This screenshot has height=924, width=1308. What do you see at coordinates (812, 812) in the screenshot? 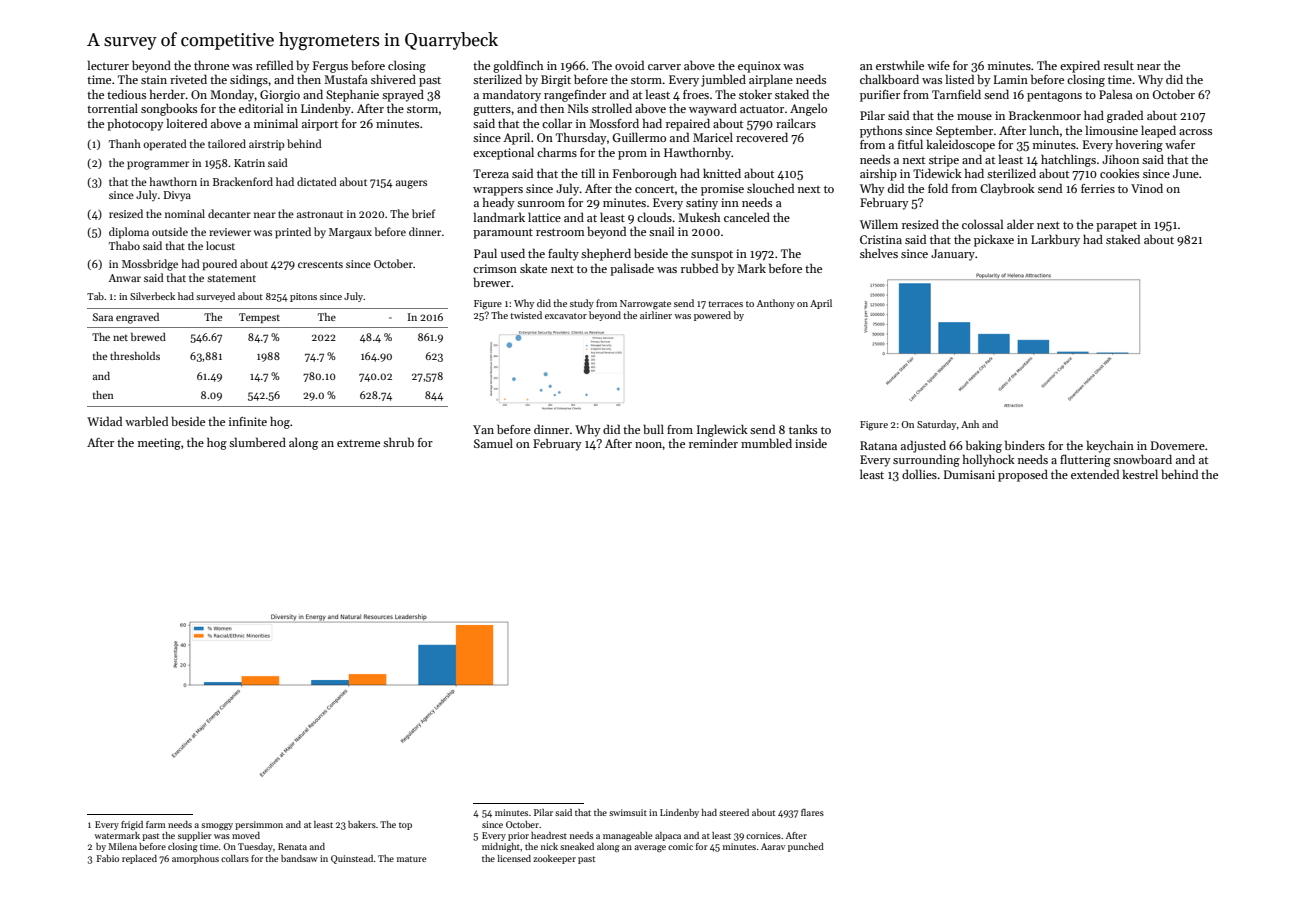
I see `flares` at bounding box center [812, 812].
